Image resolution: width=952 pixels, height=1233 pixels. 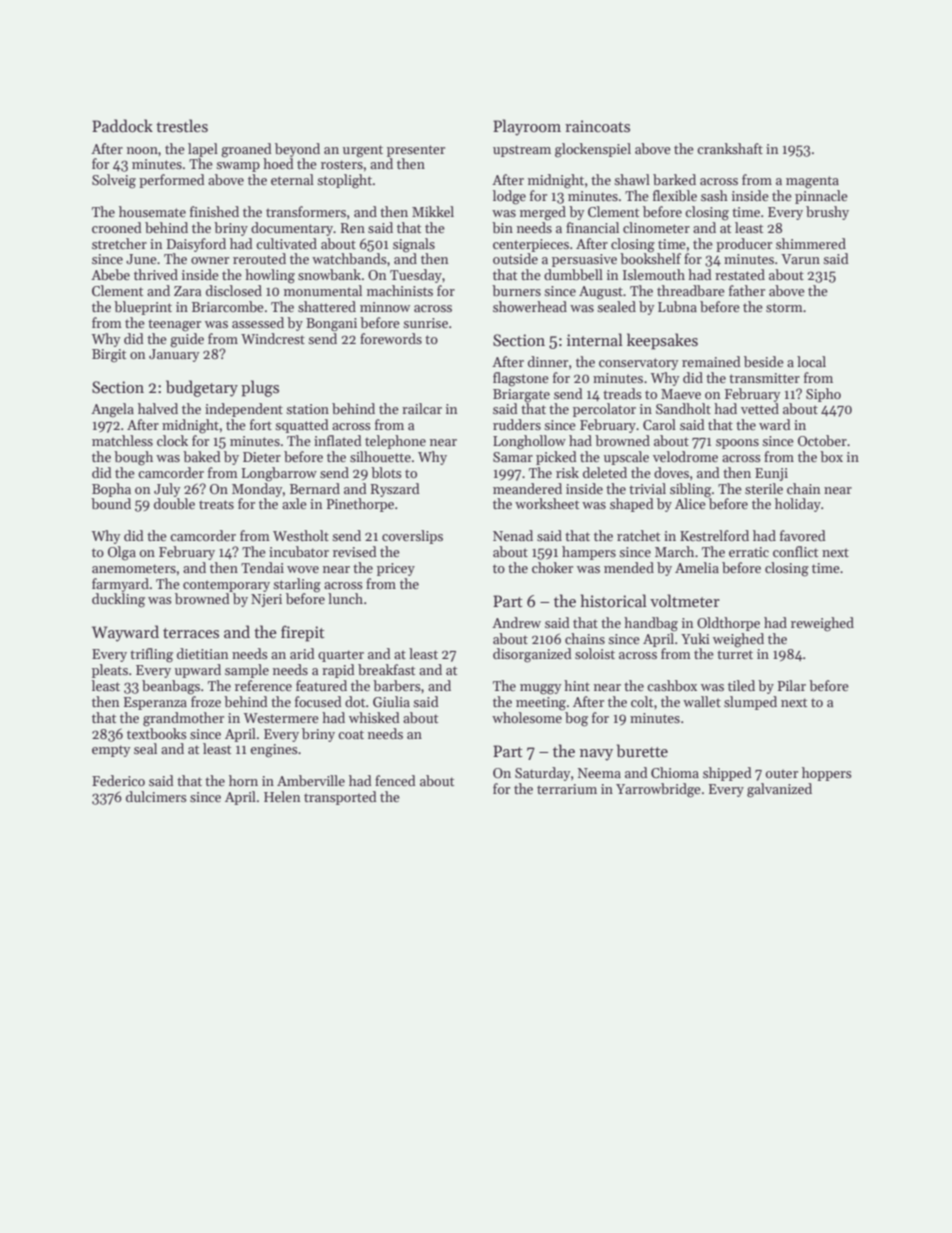 I want to click on assessed, so click(x=258, y=322).
